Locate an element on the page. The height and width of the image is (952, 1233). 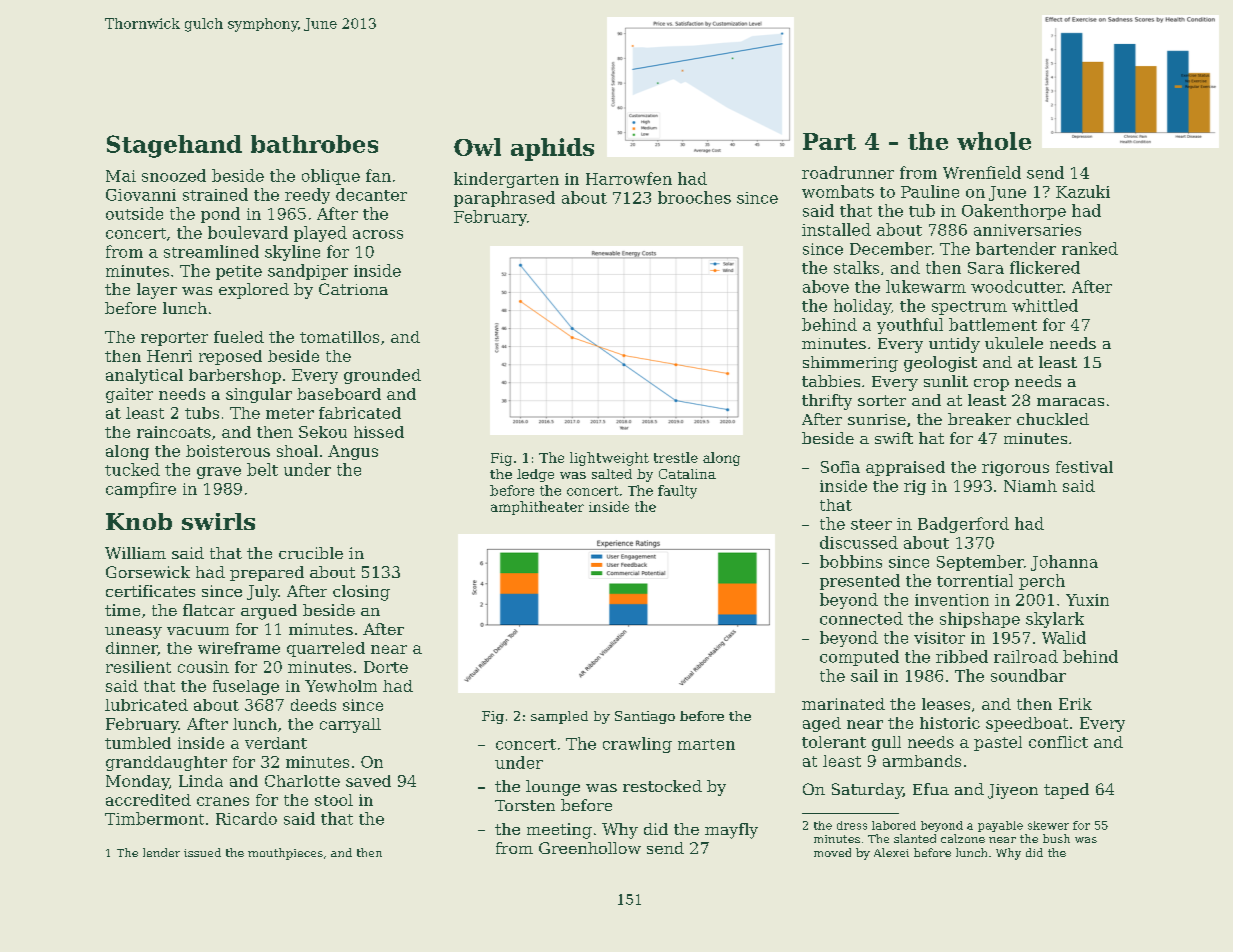
grounded is located at coordinates (382, 376).
